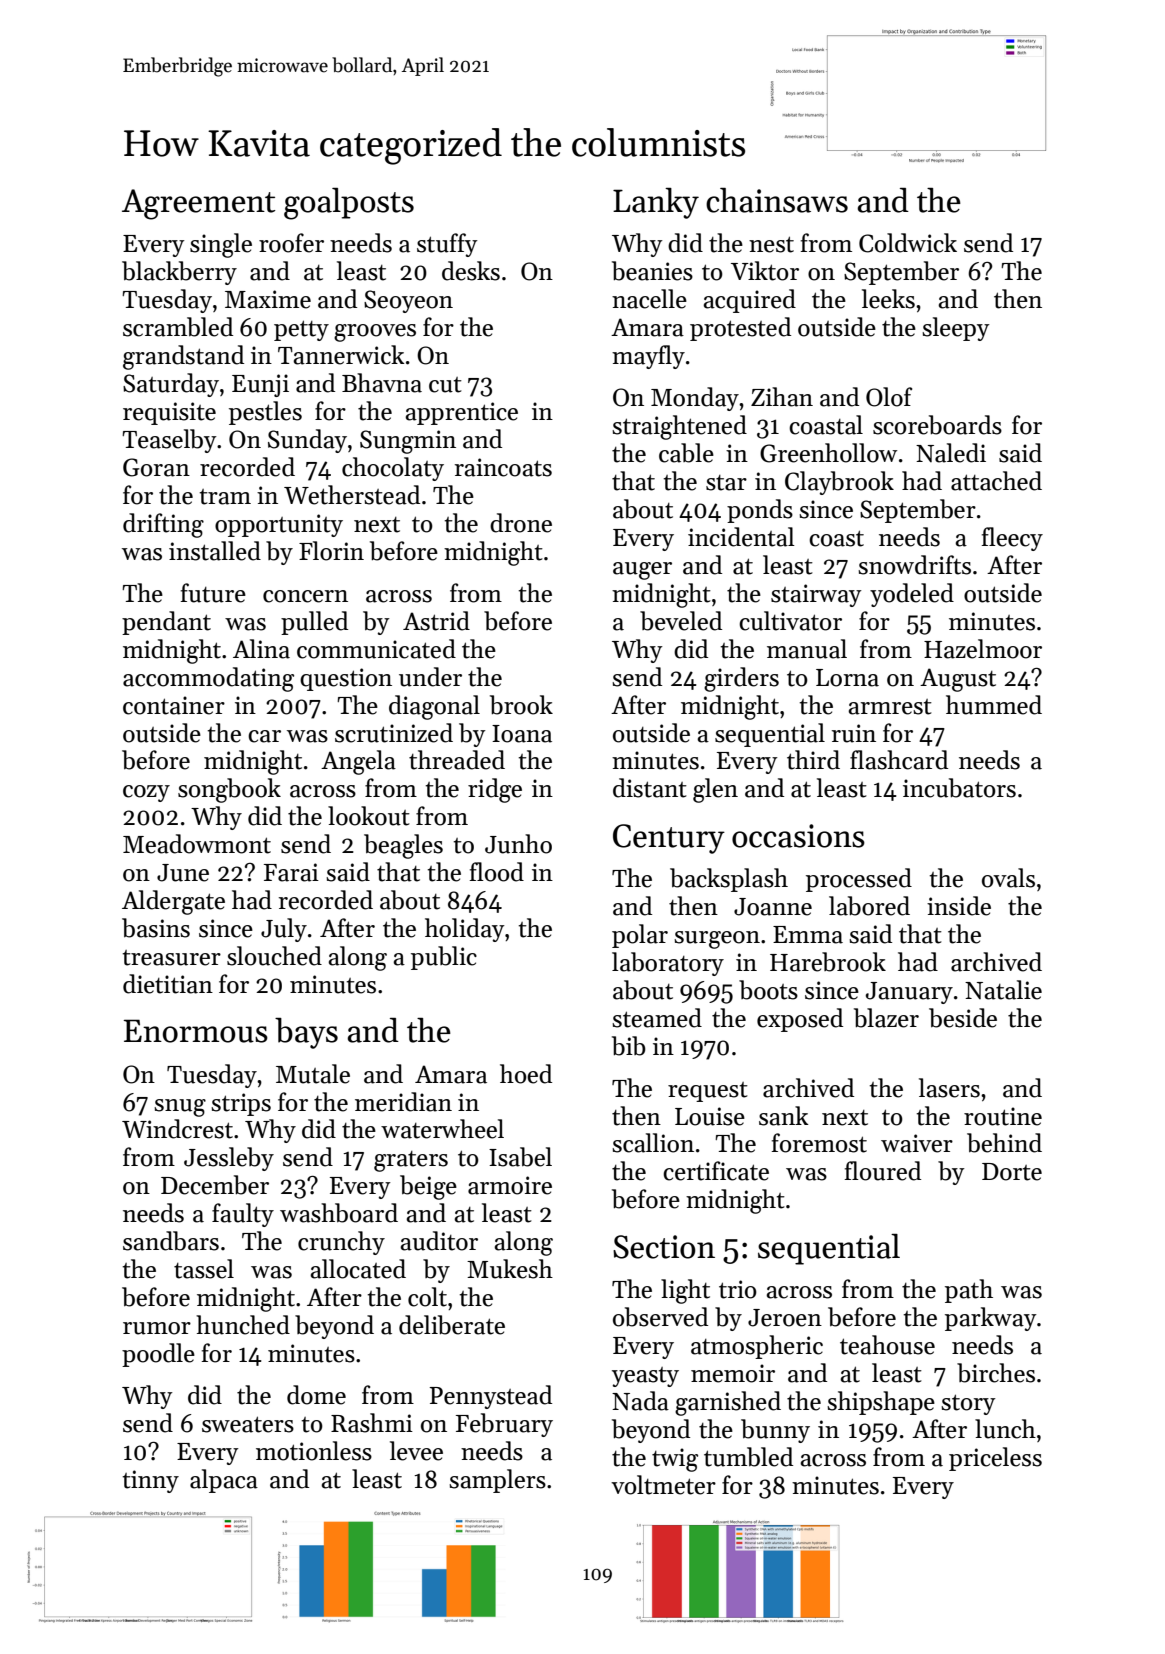 The height and width of the document is (1654, 1165). I want to click on pulled, so click(314, 623).
